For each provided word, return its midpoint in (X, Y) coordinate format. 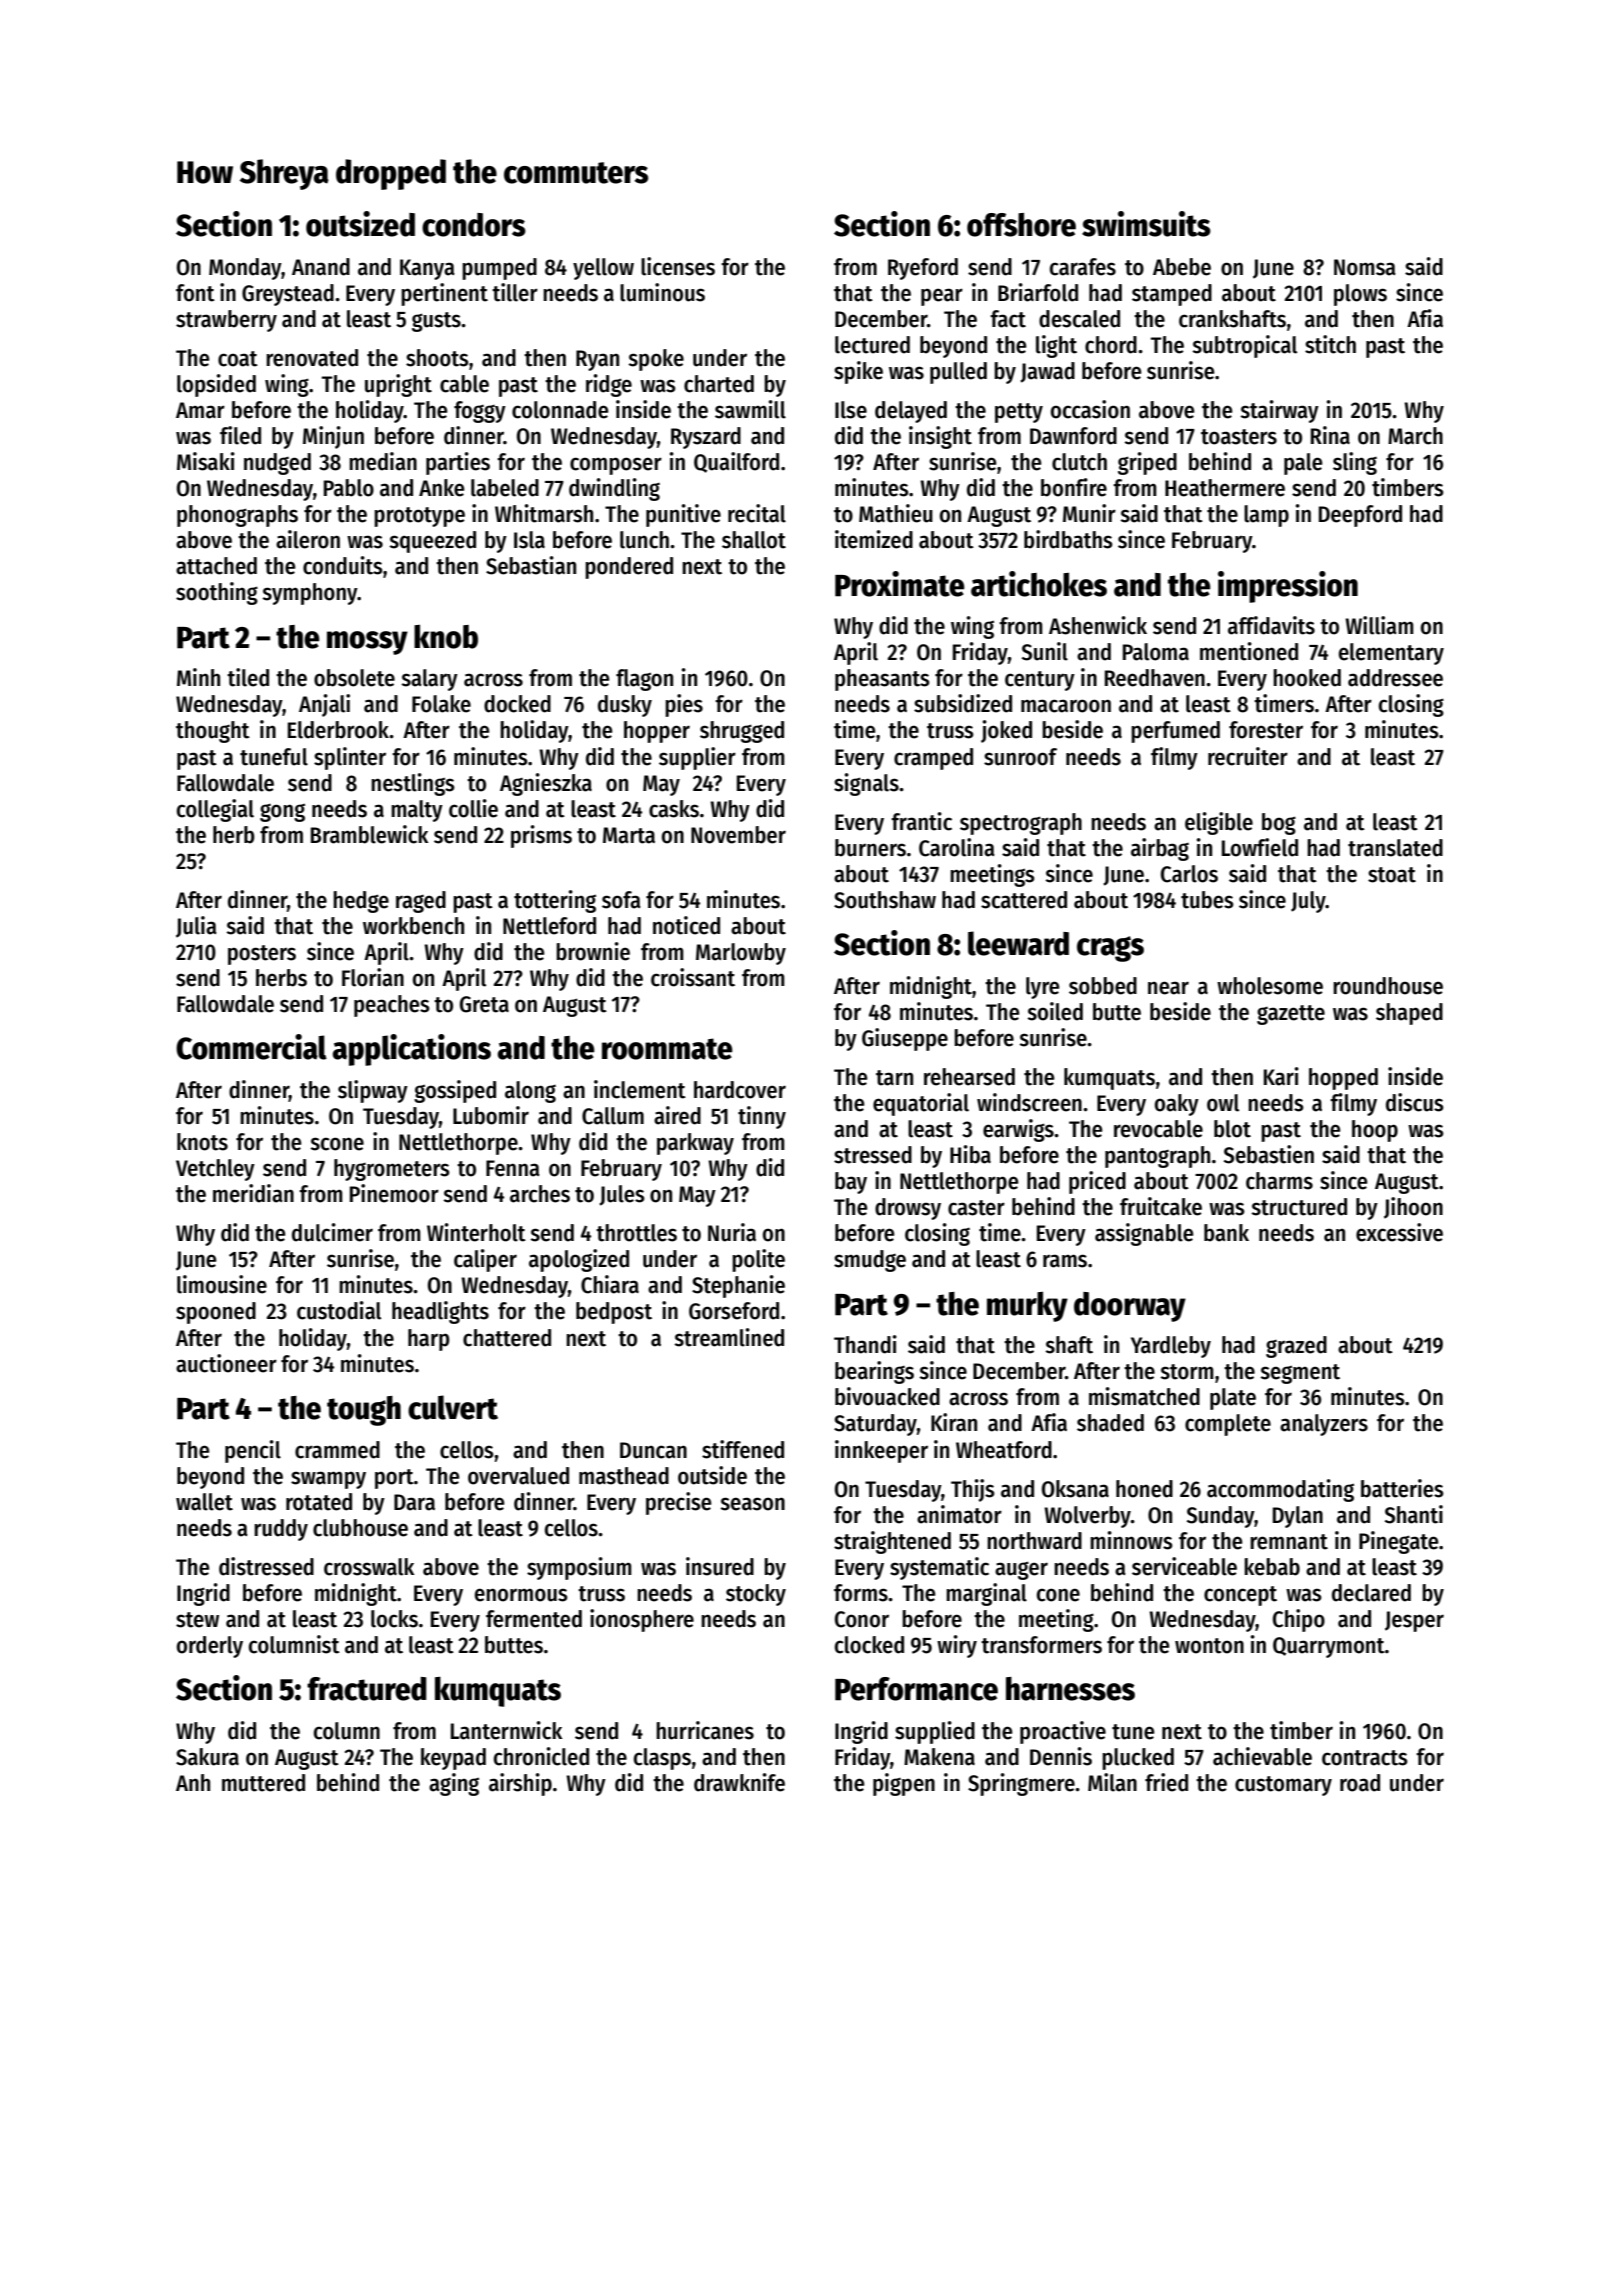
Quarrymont (1329, 1647)
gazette (1291, 1015)
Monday (245, 269)
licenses (678, 266)
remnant (1289, 1542)
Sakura (207, 1757)
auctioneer (226, 1363)
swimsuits (1146, 224)
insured (720, 1566)
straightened (892, 1542)
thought (213, 732)
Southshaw (885, 900)
